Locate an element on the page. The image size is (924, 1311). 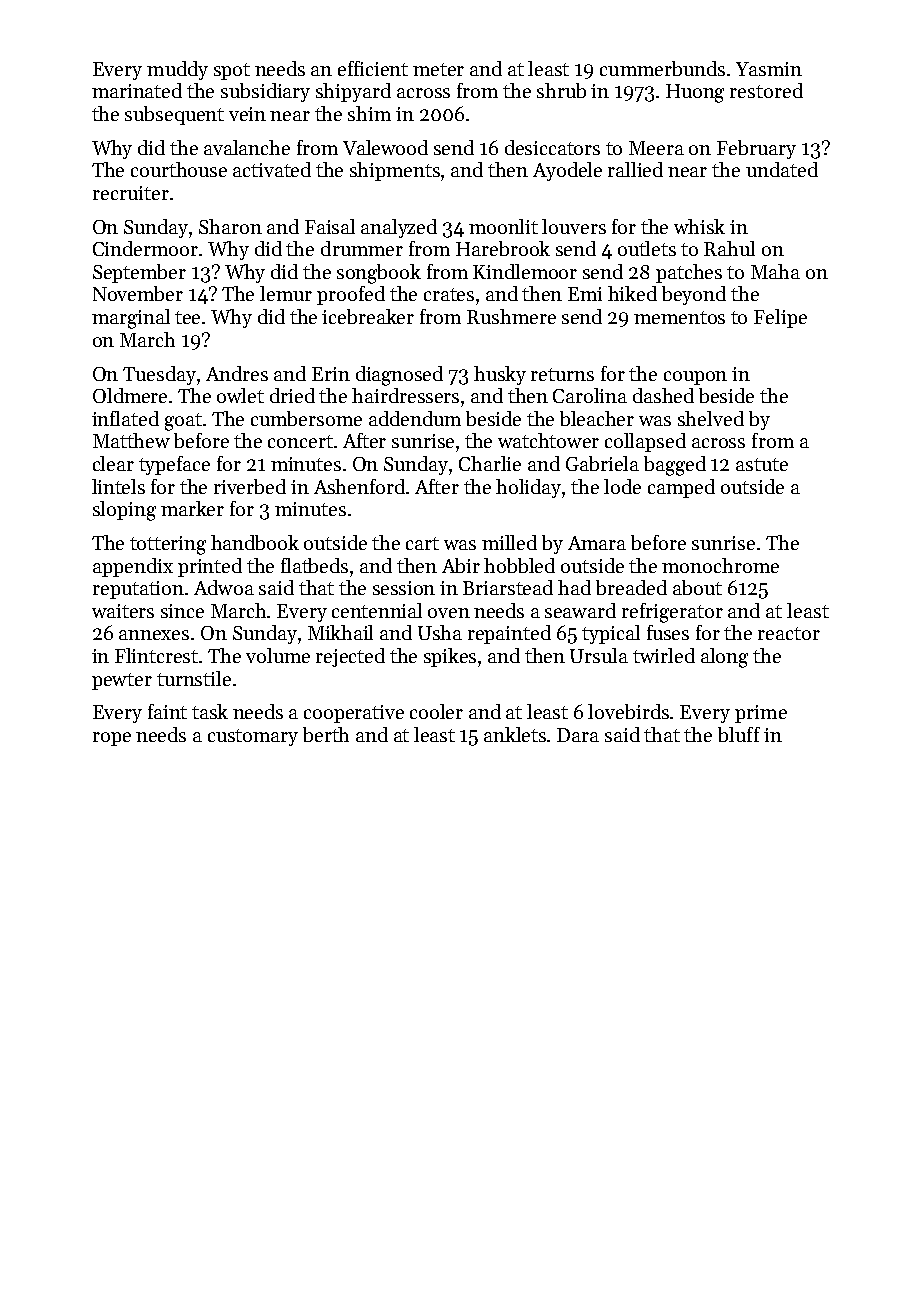
rejected is located at coordinates (350, 657).
